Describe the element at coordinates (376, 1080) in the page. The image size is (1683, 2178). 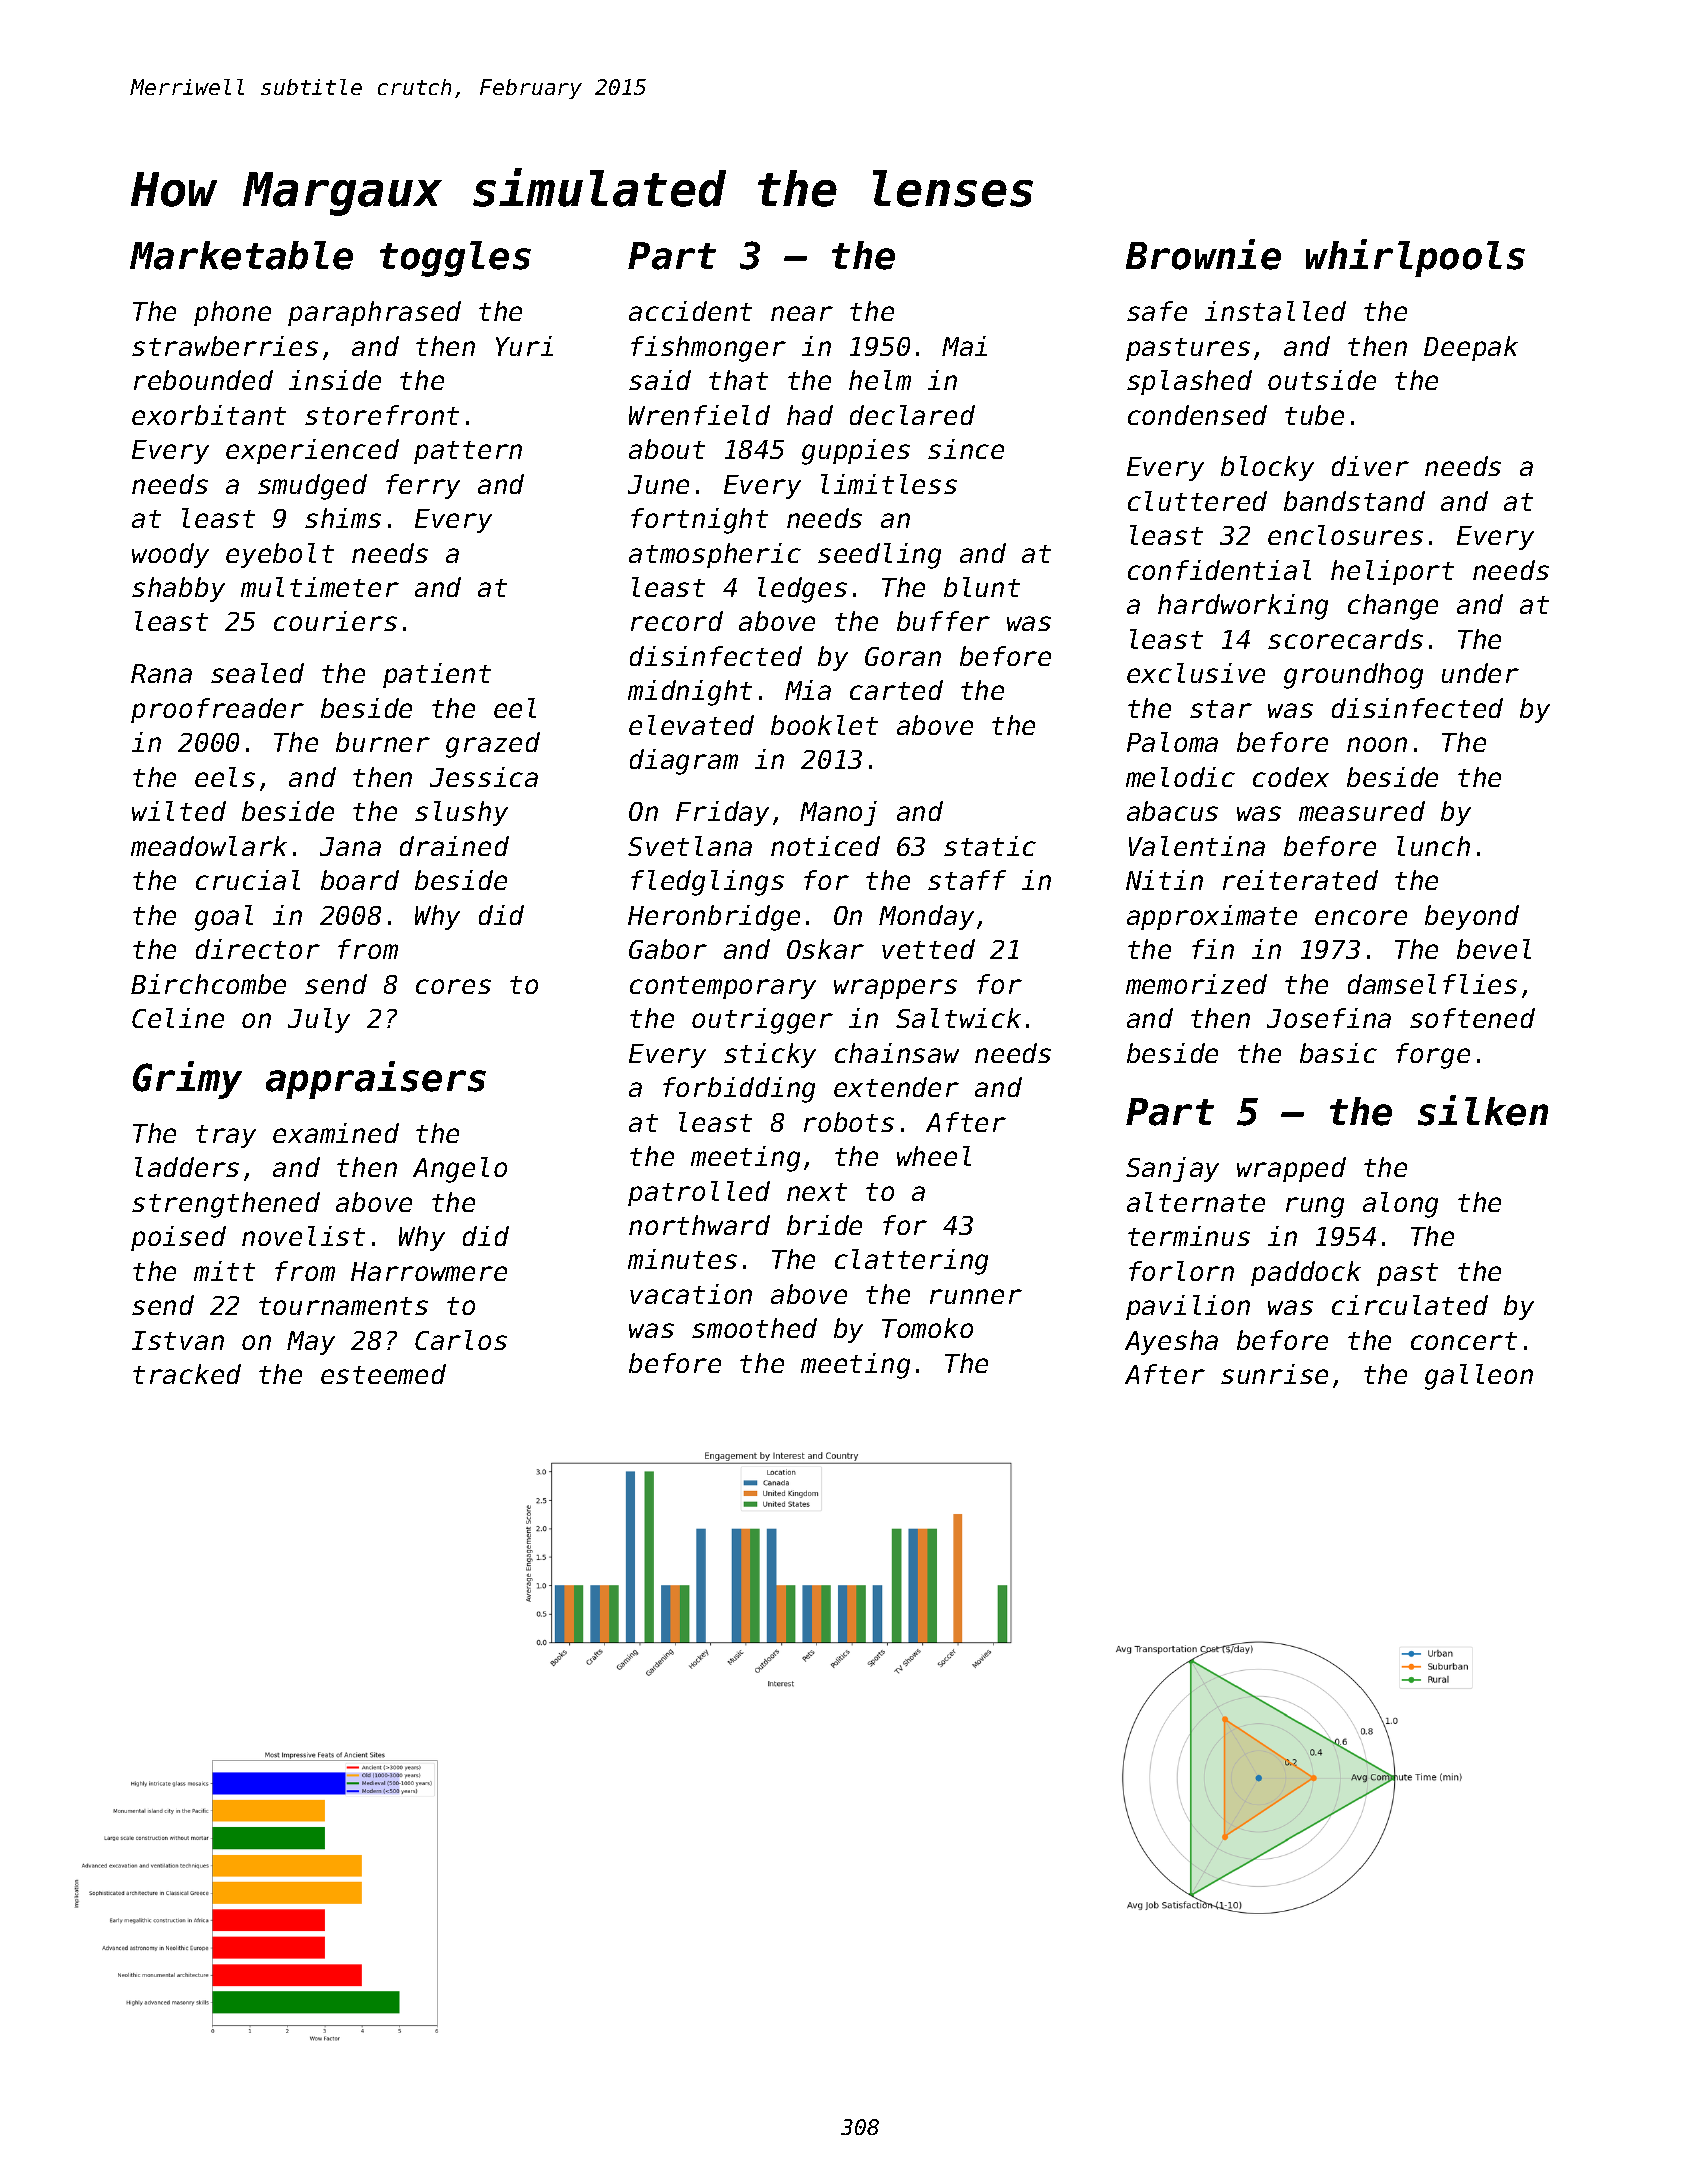
I see `appraisers` at that location.
